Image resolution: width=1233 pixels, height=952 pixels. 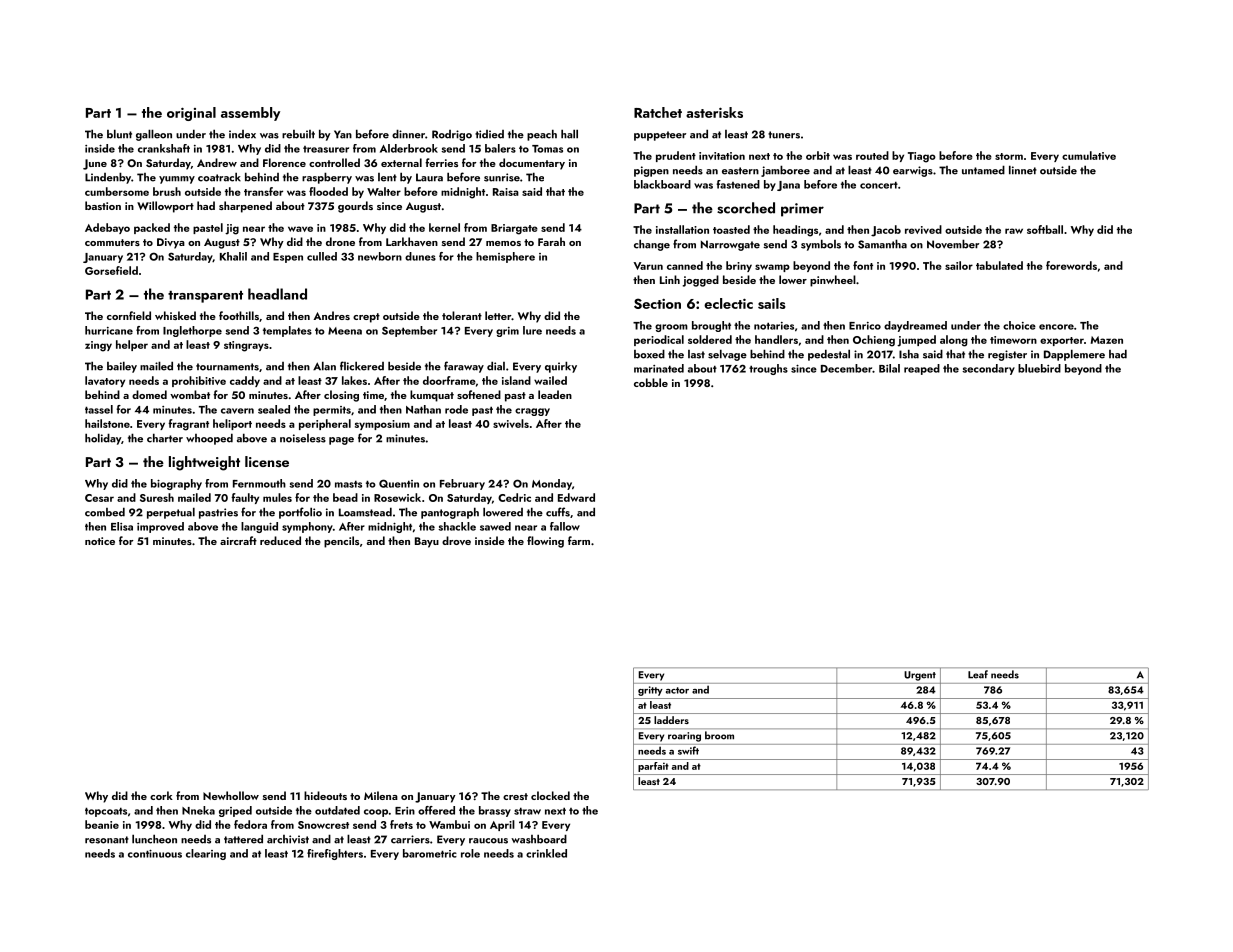 I want to click on reduced, so click(x=280, y=540).
